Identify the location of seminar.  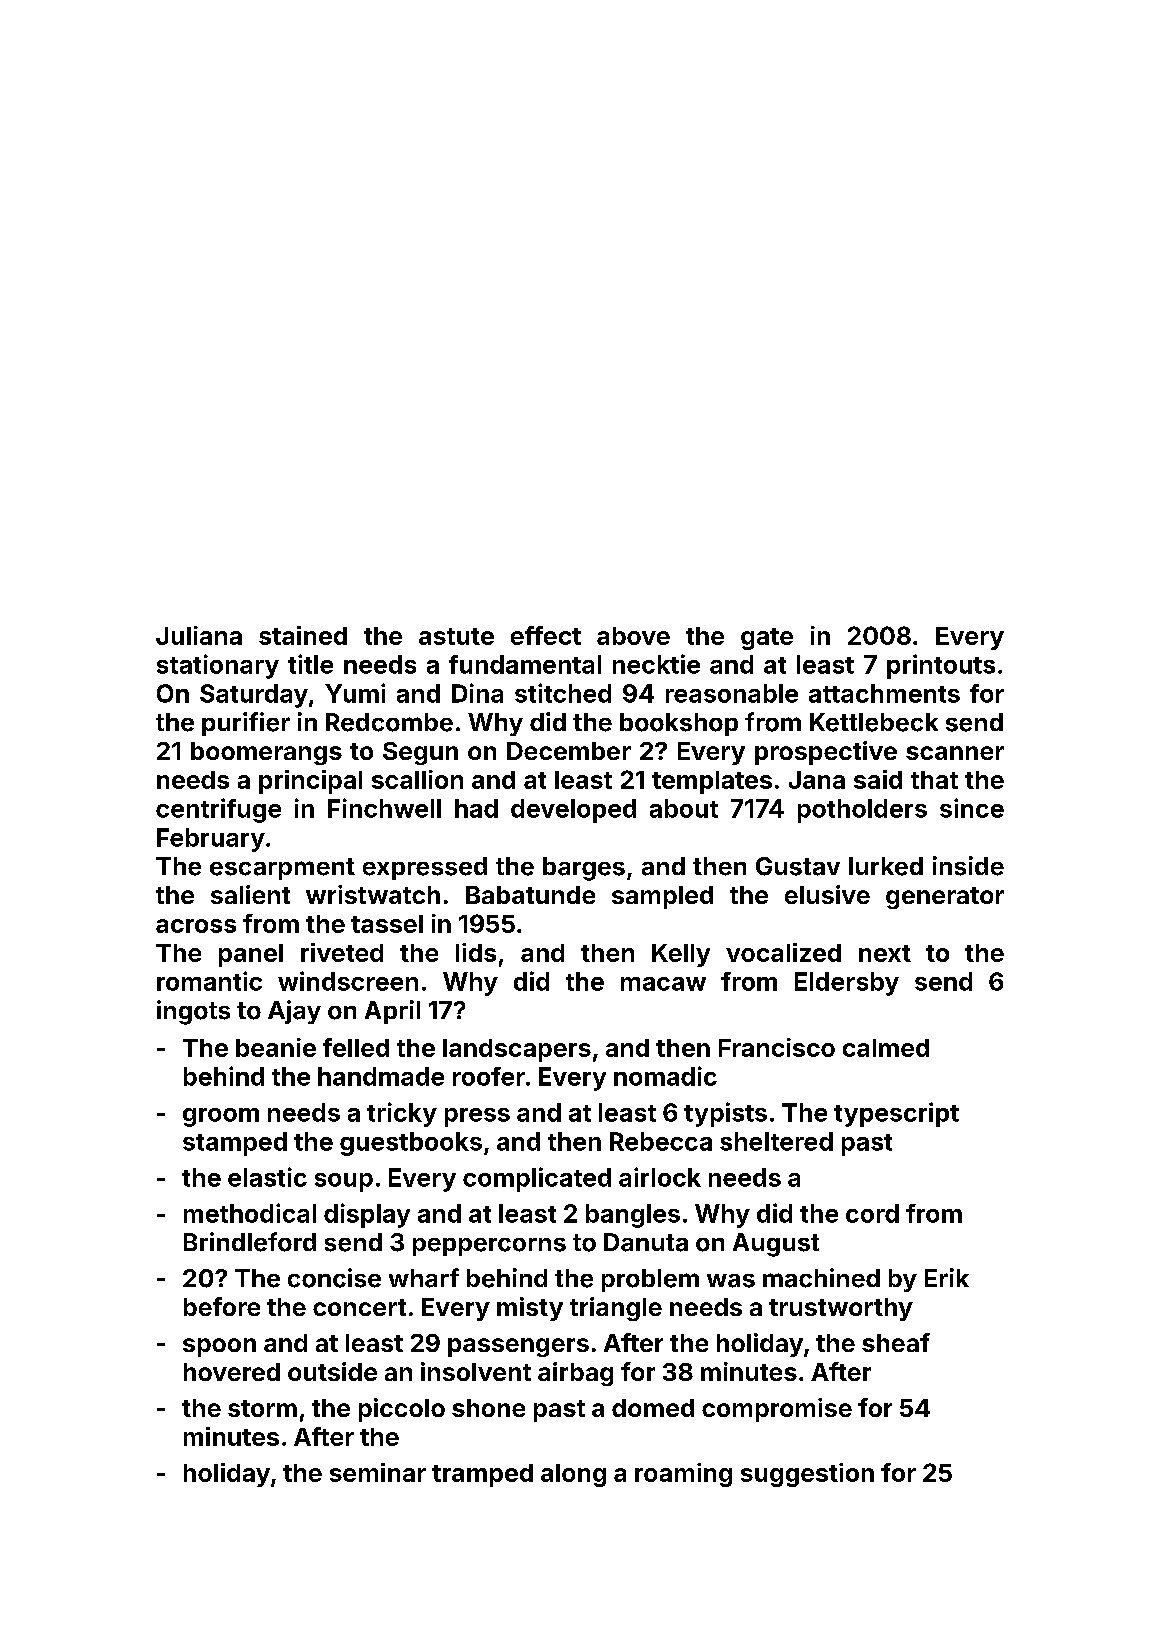
(378, 1472).
